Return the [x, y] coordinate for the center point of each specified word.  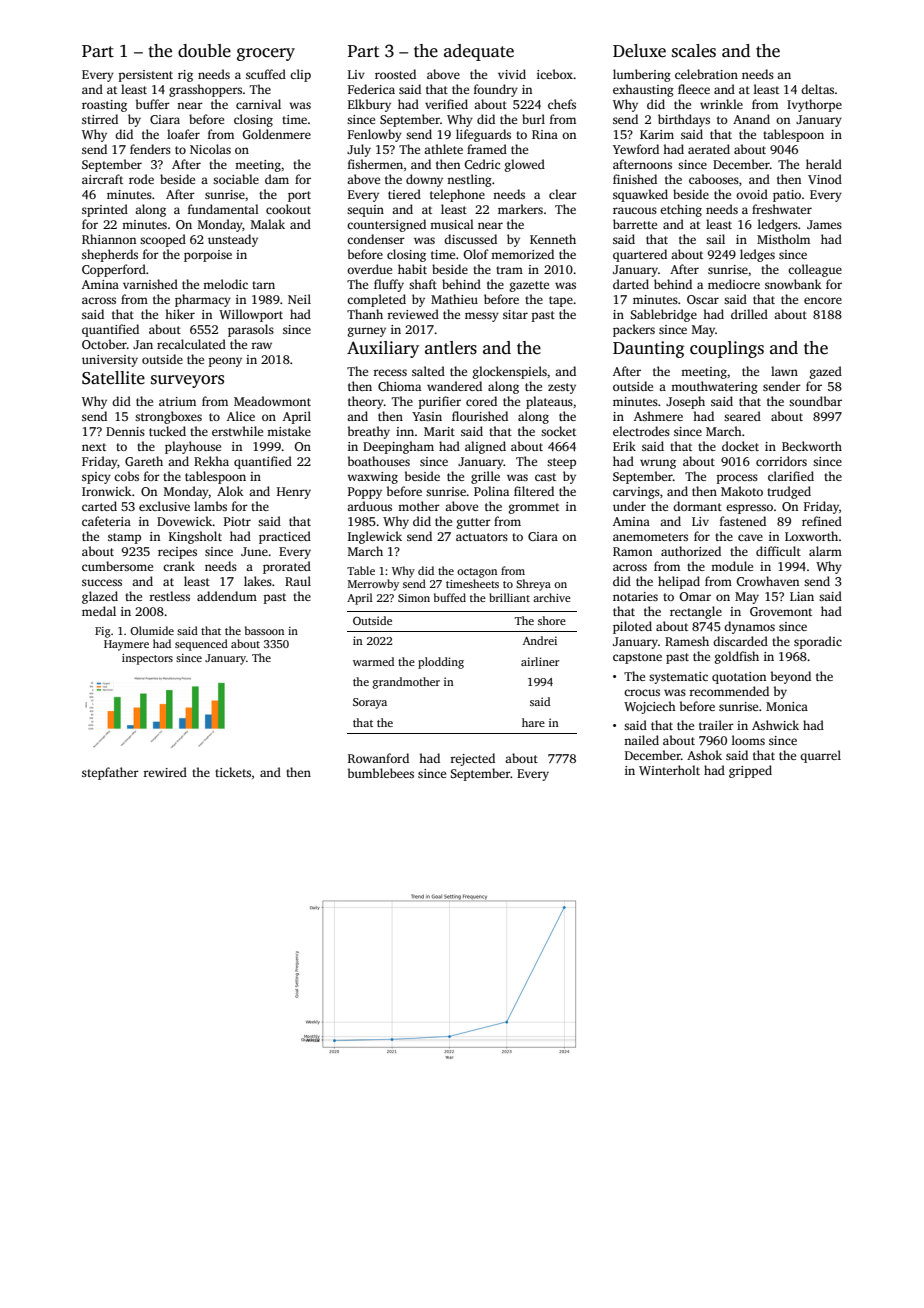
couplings [727, 349]
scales [694, 51]
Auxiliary [383, 349]
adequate [479, 52]
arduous [369, 506]
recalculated [191, 344]
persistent [146, 76]
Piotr [237, 521]
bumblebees [381, 773]
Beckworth [812, 446]
